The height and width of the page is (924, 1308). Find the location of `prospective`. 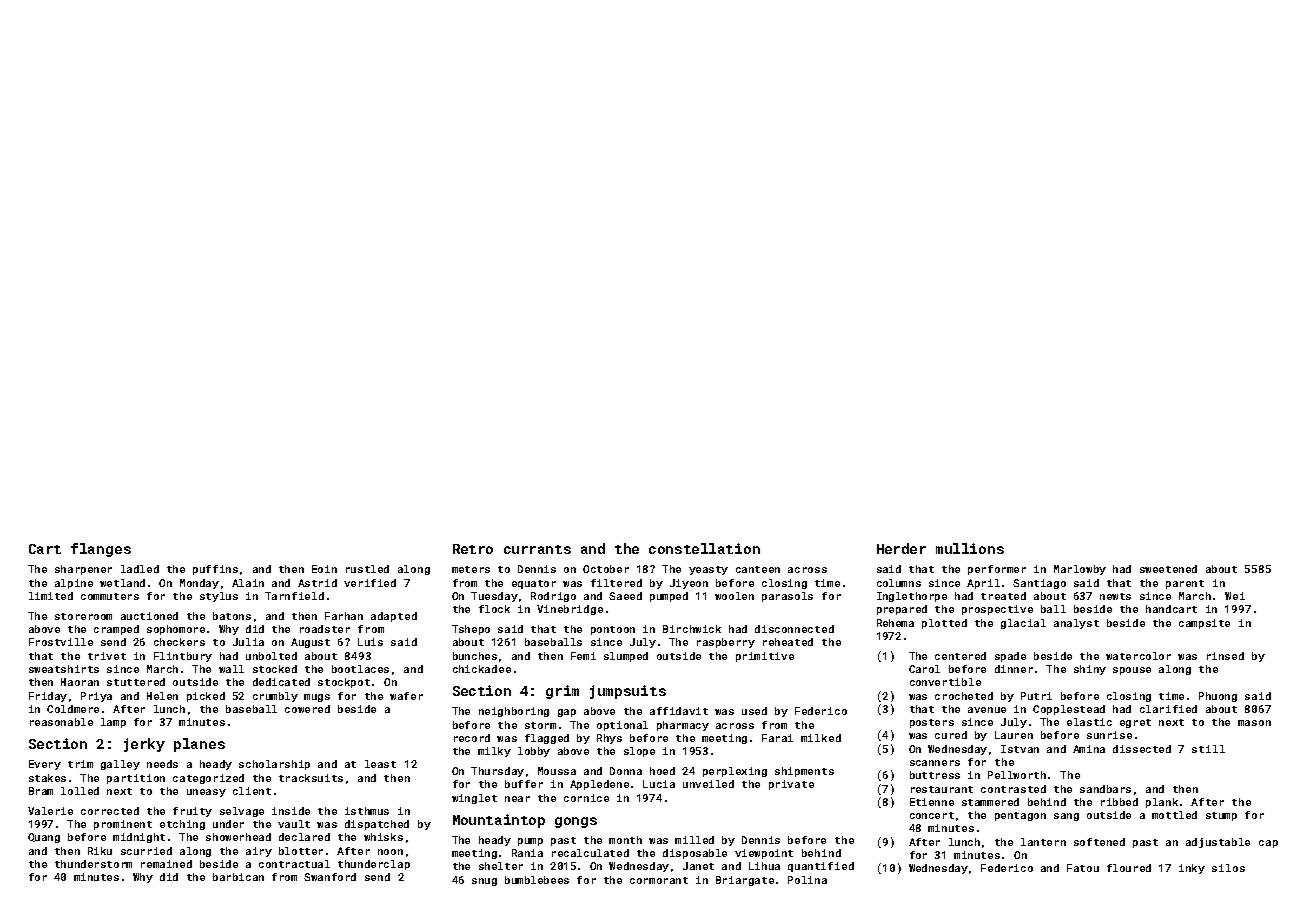

prospective is located at coordinates (997, 610).
